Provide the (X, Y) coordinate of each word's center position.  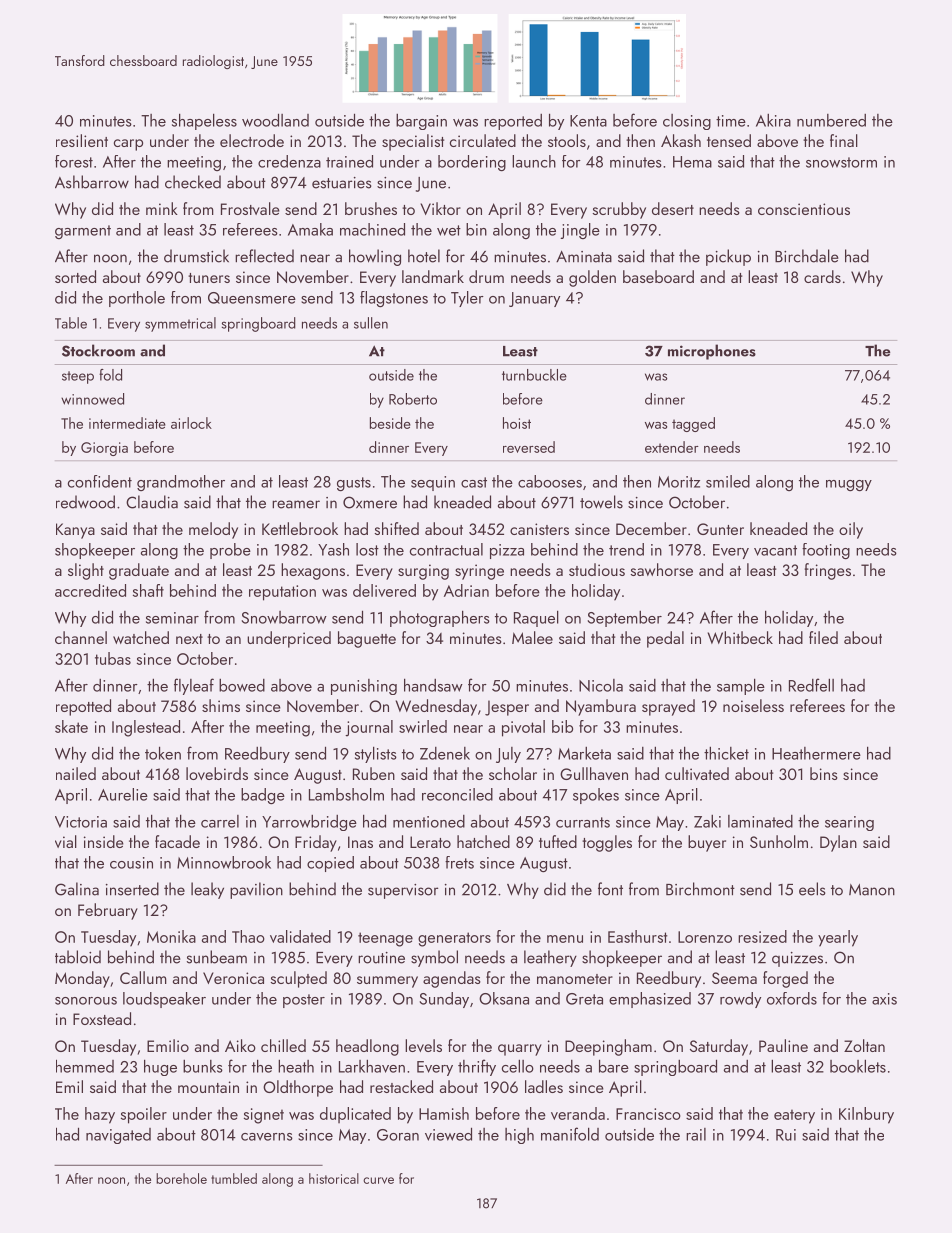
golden (592, 278)
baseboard (658, 276)
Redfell (811, 685)
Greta (584, 999)
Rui (786, 1135)
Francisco (648, 1114)
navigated (118, 1136)
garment (83, 232)
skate (71, 726)
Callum (143, 977)
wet (449, 230)
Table (71, 323)
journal (369, 728)
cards (822, 276)
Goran (398, 1135)
